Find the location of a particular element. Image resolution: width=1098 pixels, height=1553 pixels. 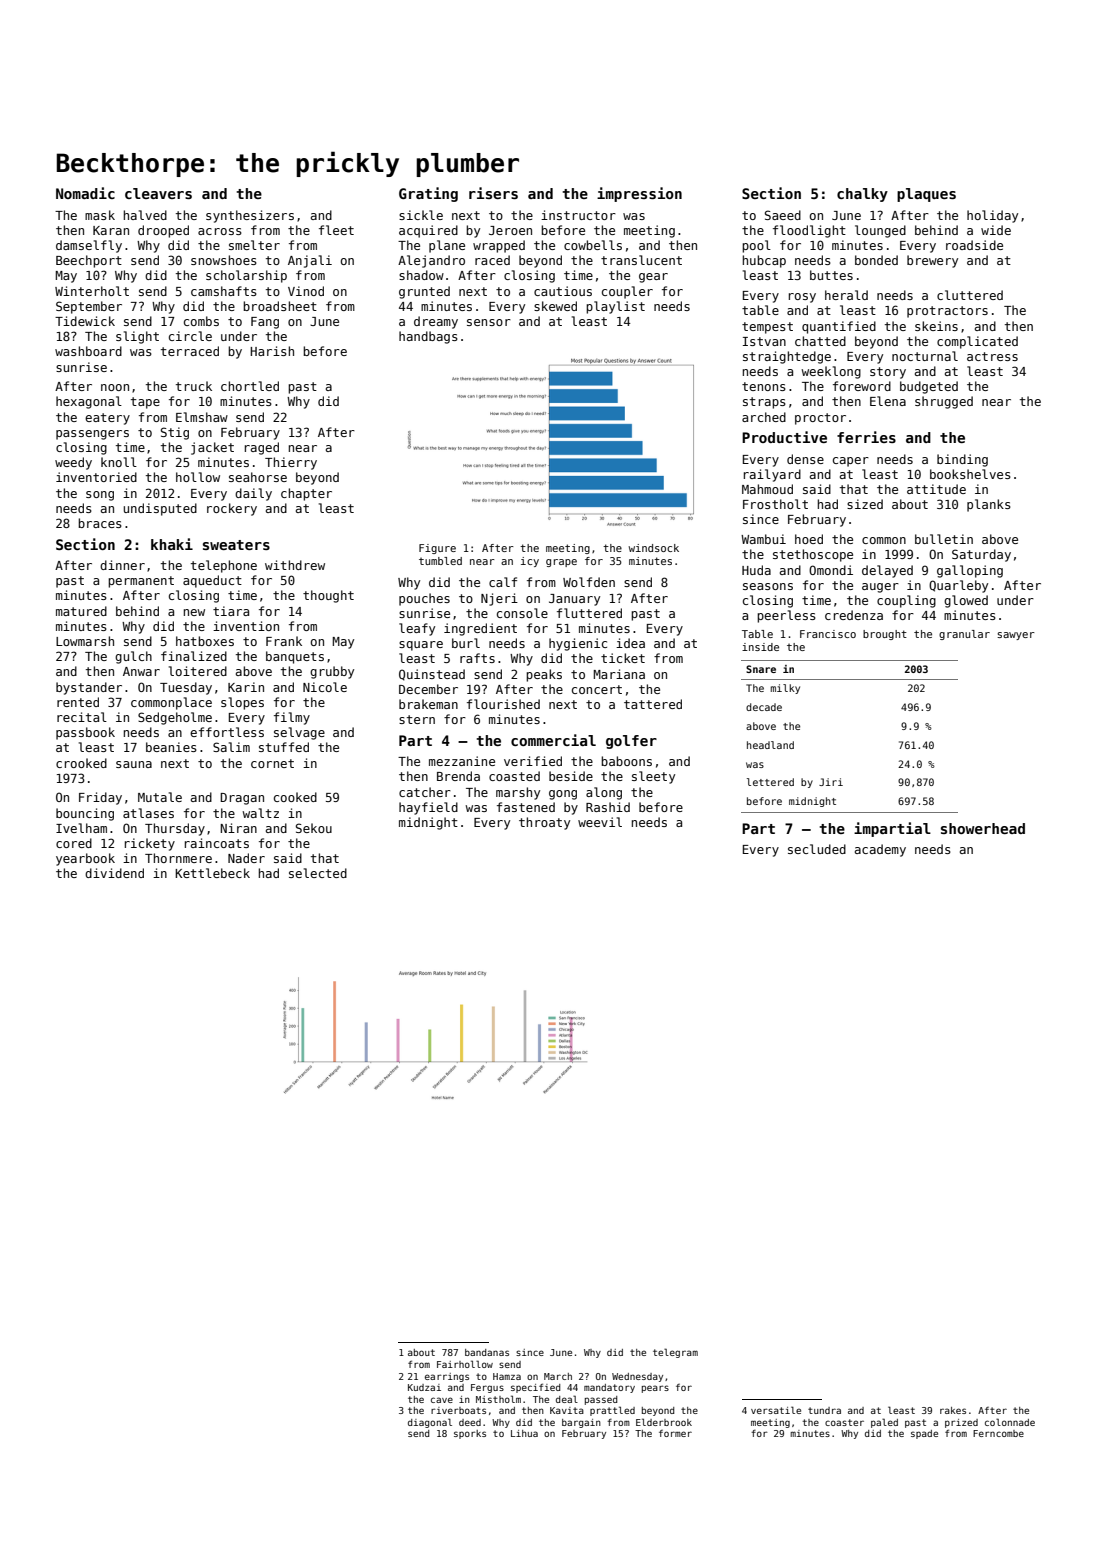

cautious is located at coordinates (563, 291).
